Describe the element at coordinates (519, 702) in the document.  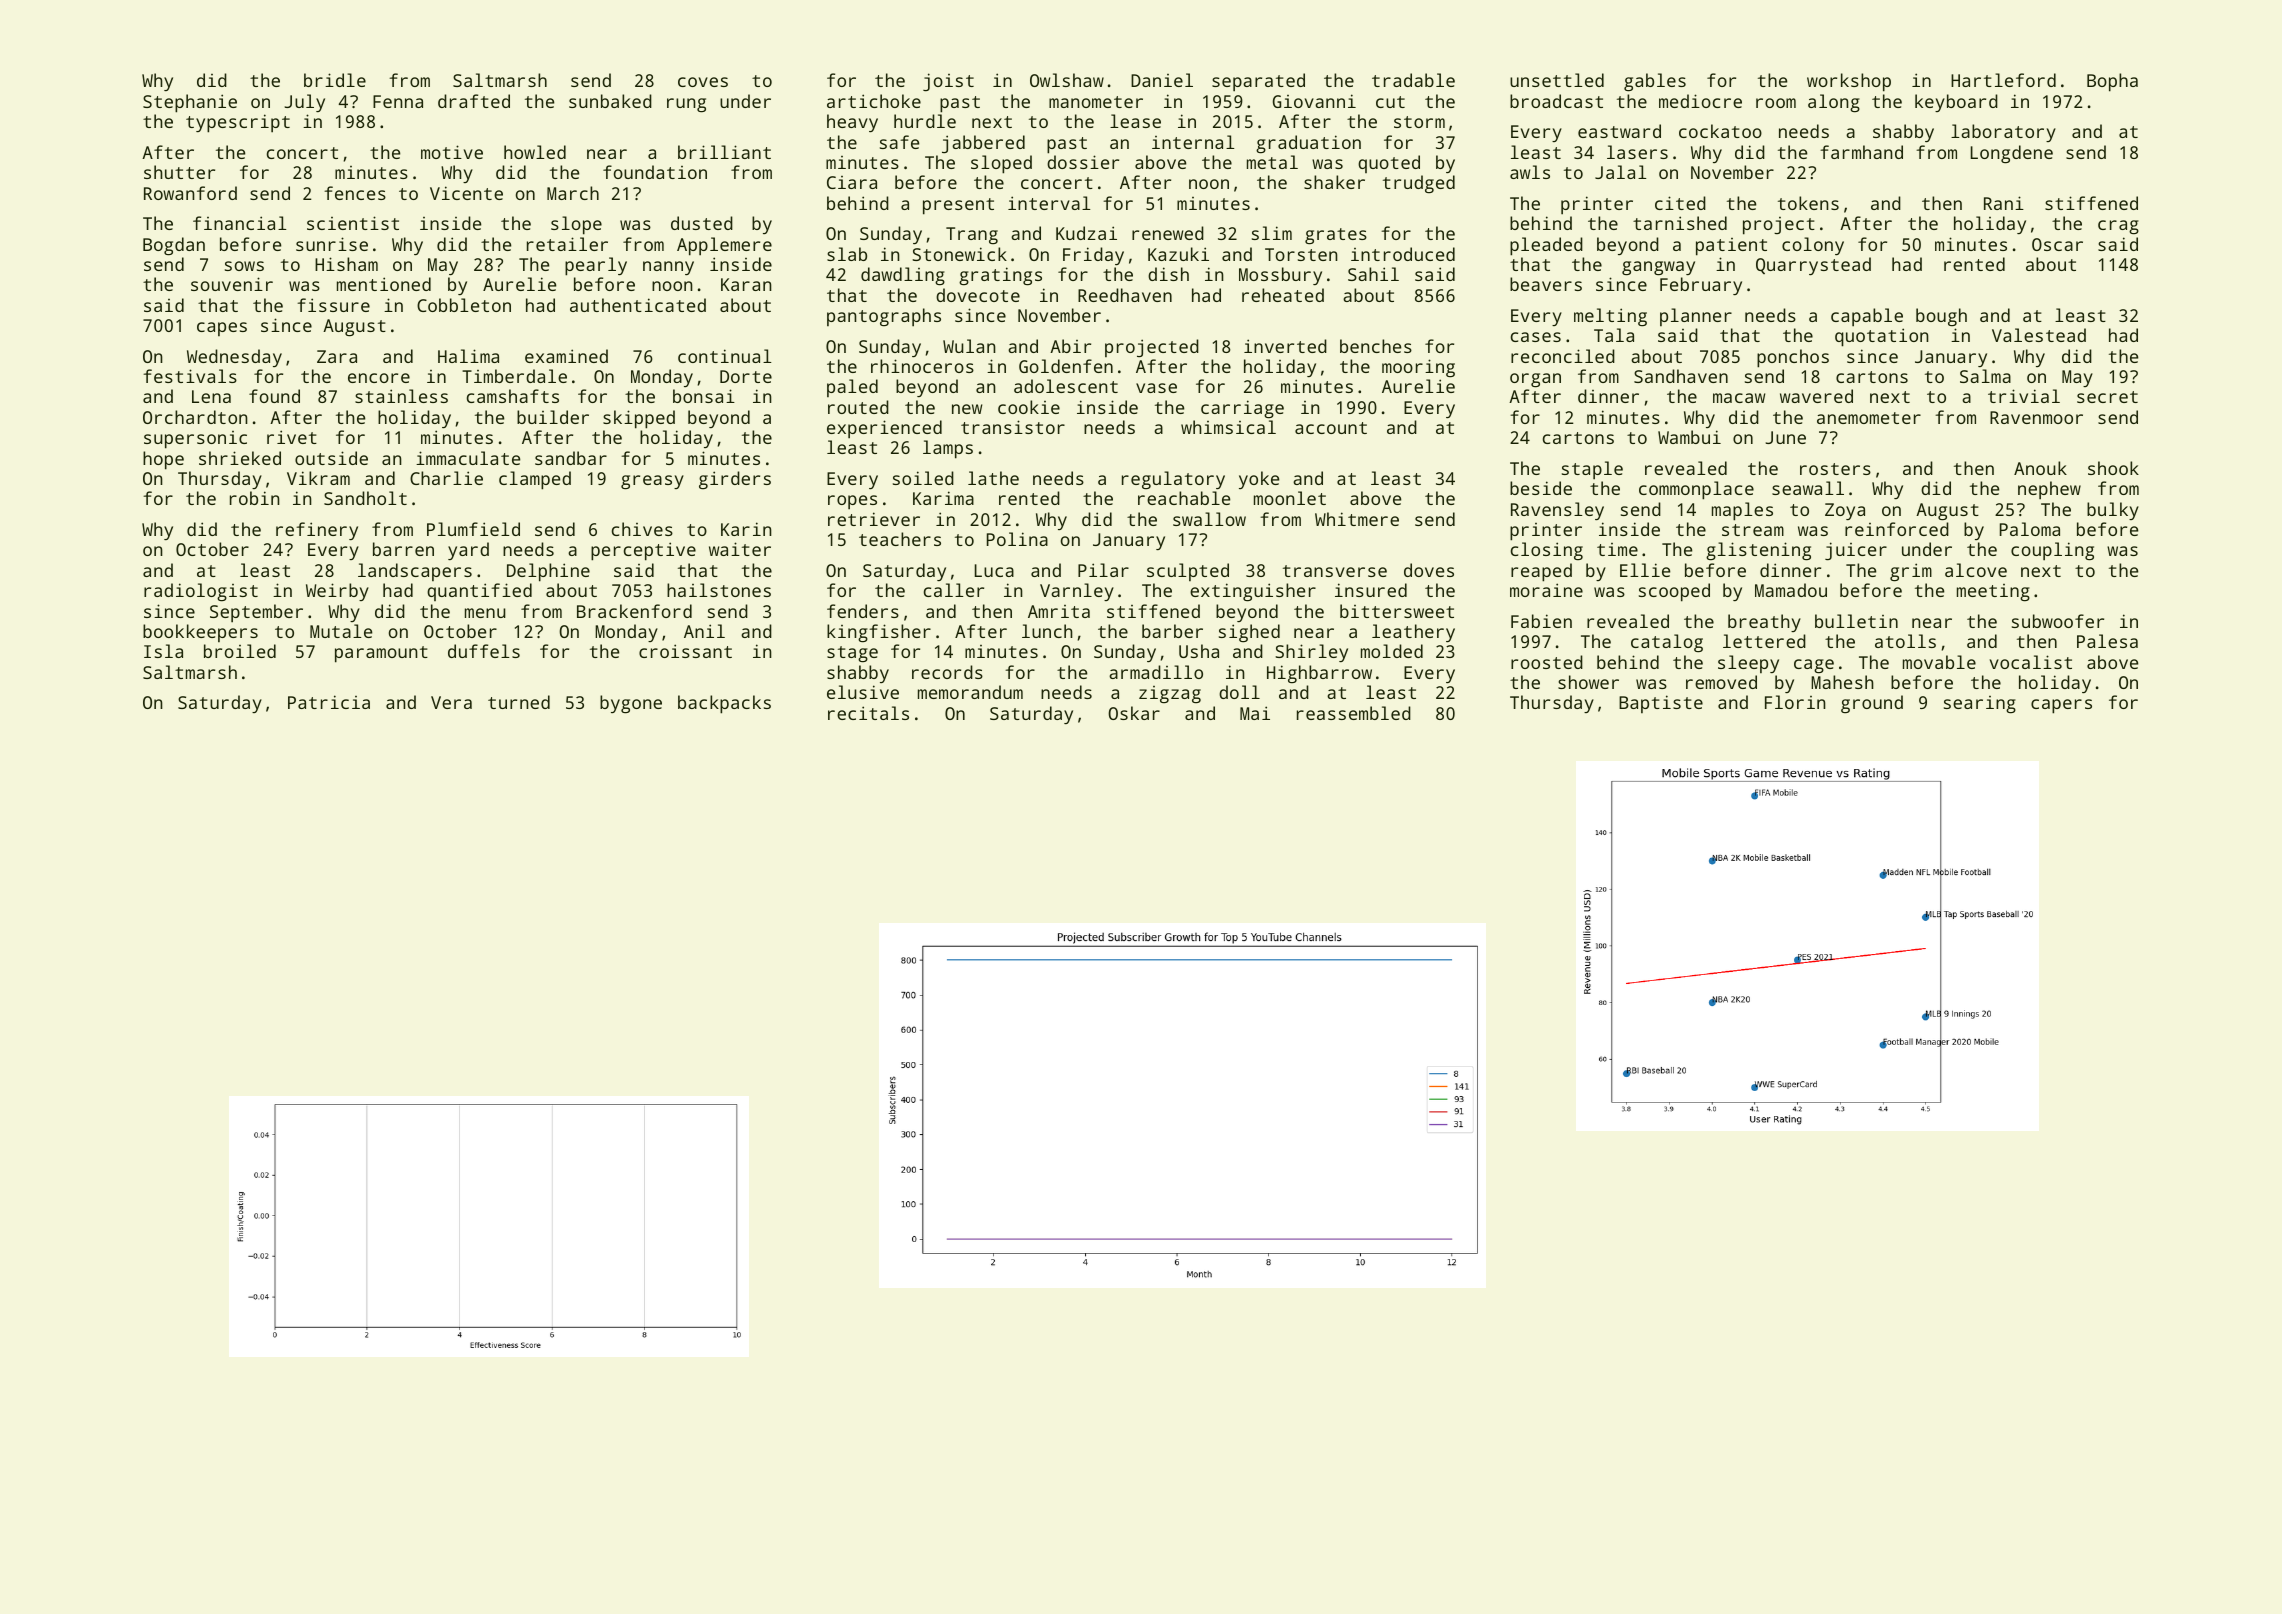
I see `turned` at that location.
